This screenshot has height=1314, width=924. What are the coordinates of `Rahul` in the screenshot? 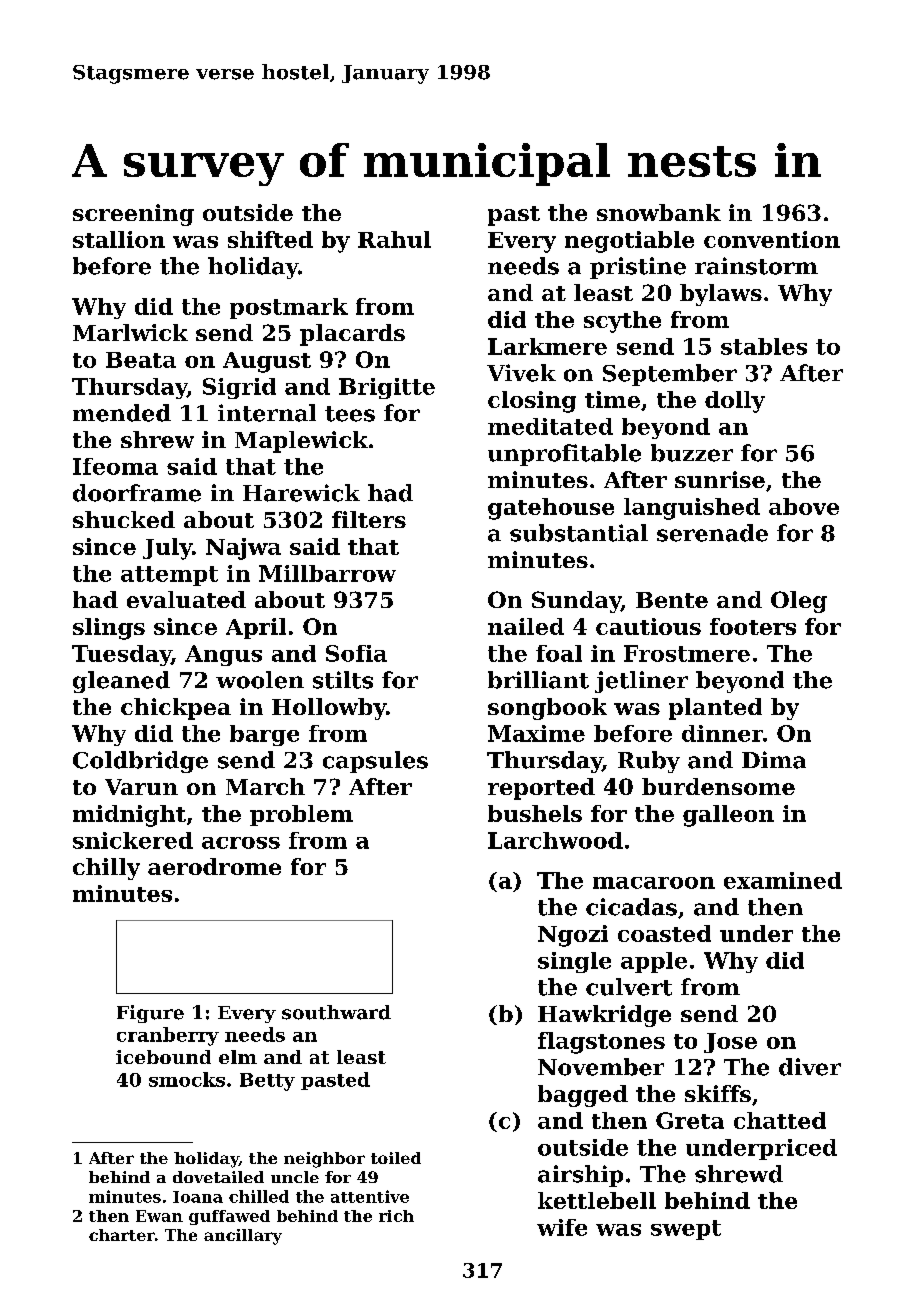 It's located at (394, 239).
